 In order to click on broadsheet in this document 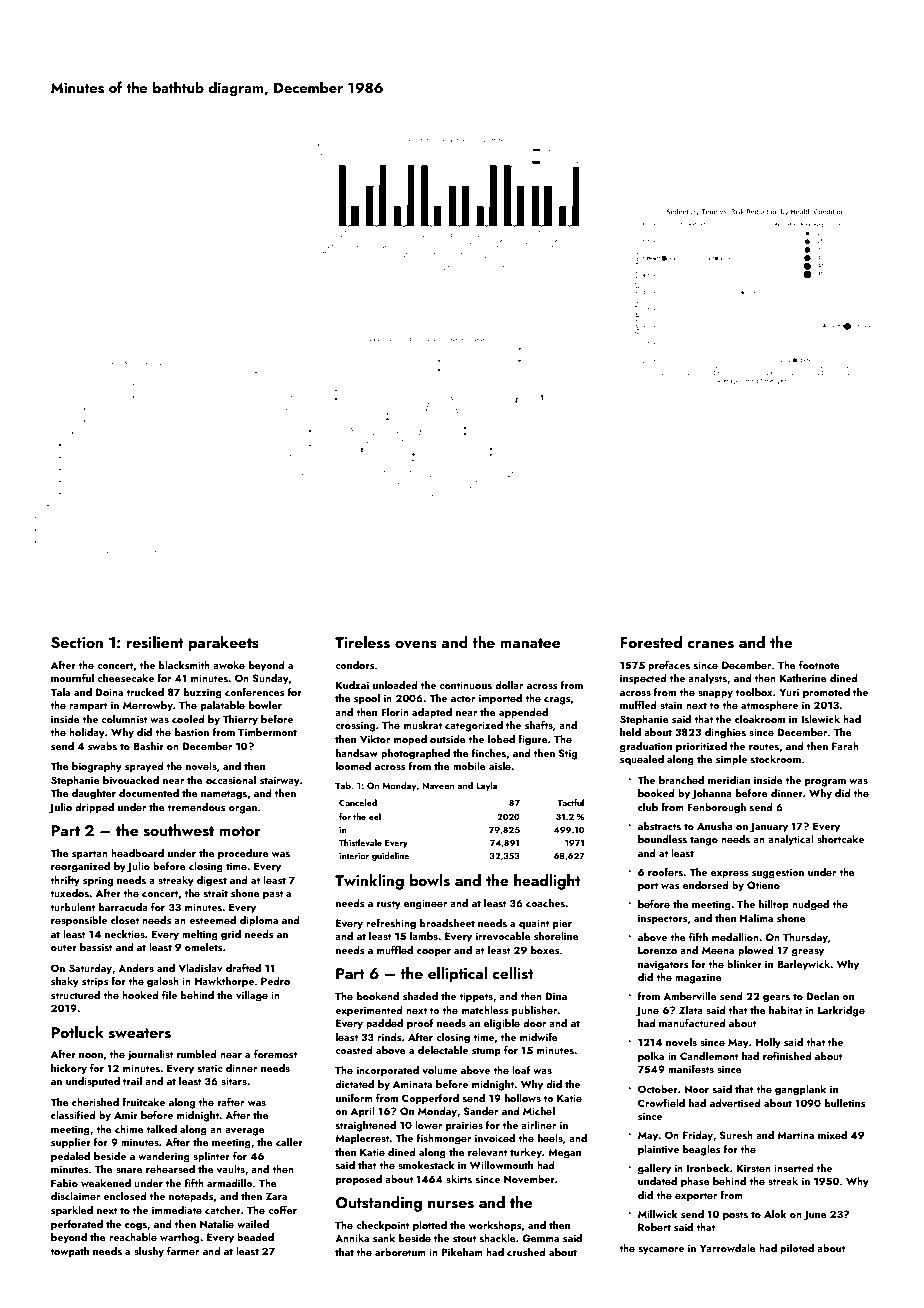, I will do `click(447, 923)`.
